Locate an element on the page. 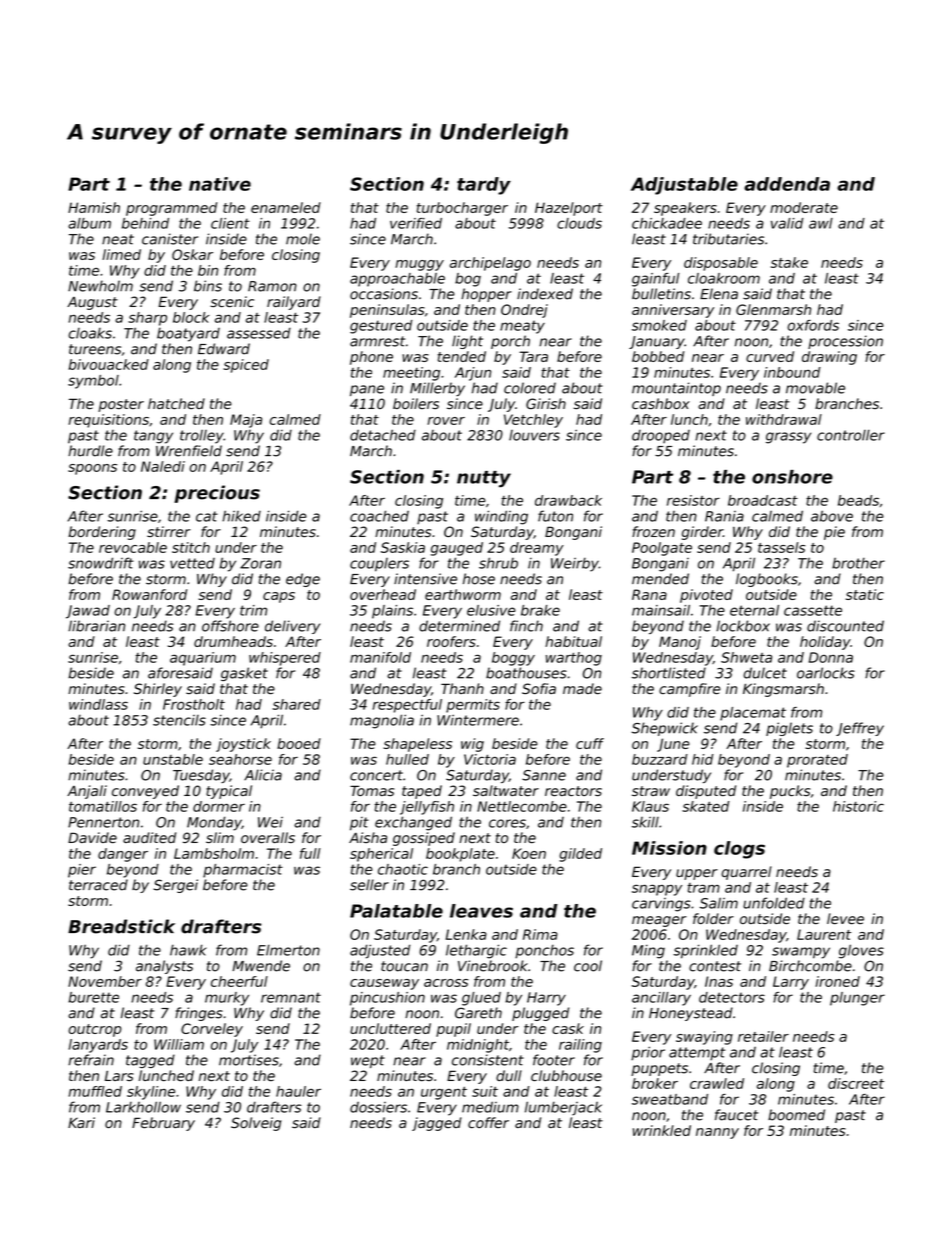 The height and width of the page is (1233, 952). tardy is located at coordinates (484, 186).
